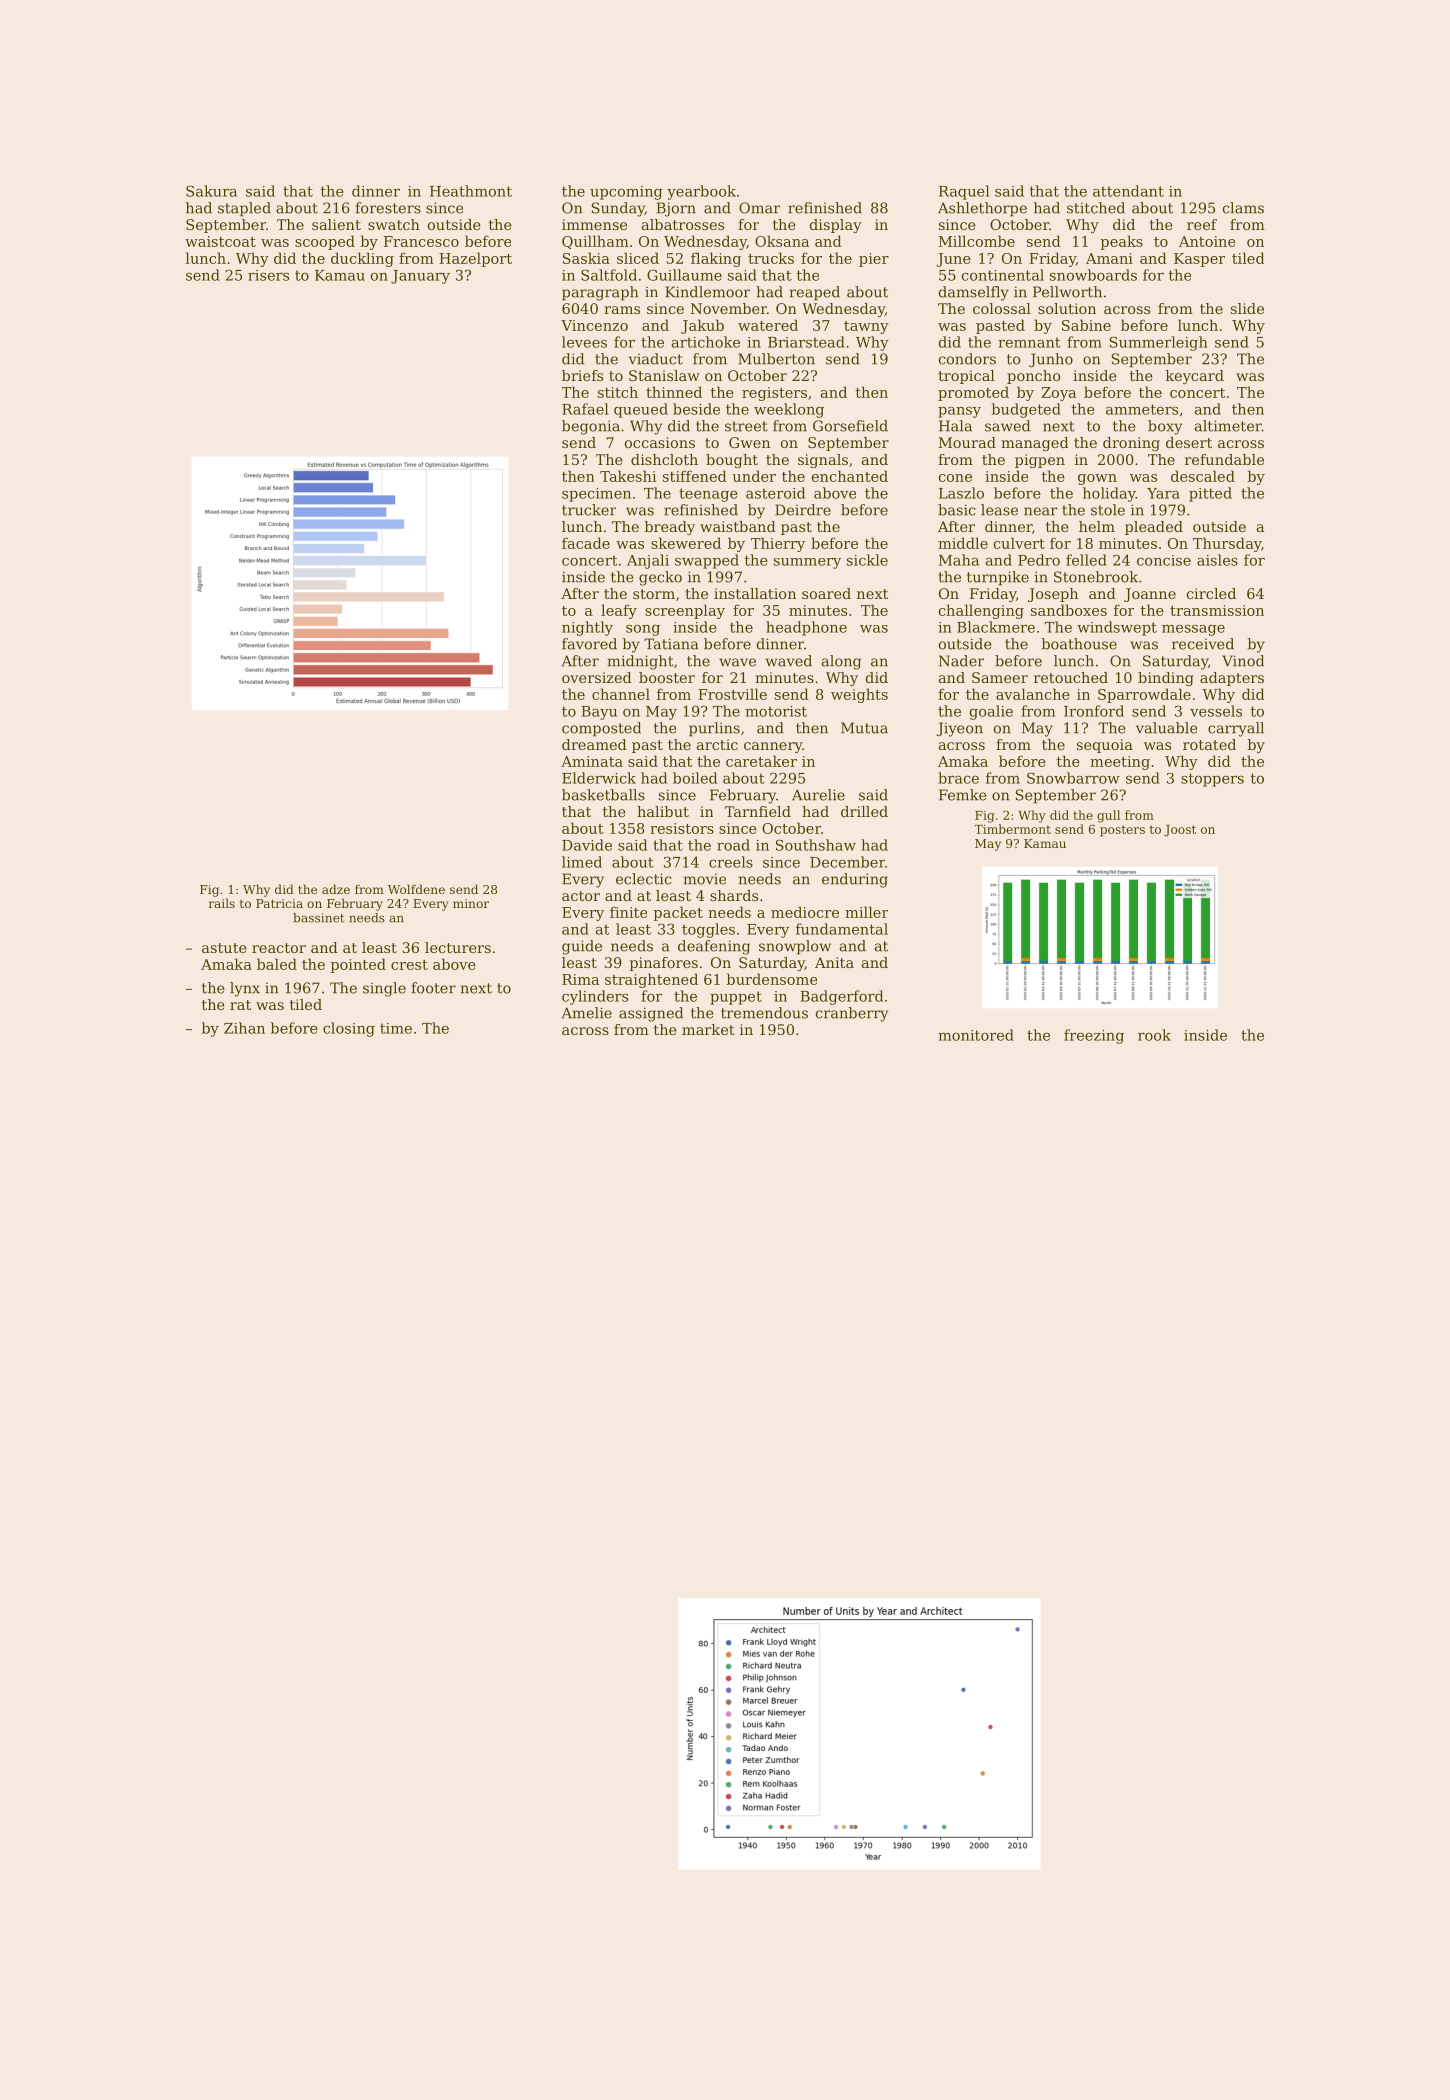 Image resolution: width=1450 pixels, height=2100 pixels. What do you see at coordinates (1199, 260) in the document?
I see `Kasper` at bounding box center [1199, 260].
